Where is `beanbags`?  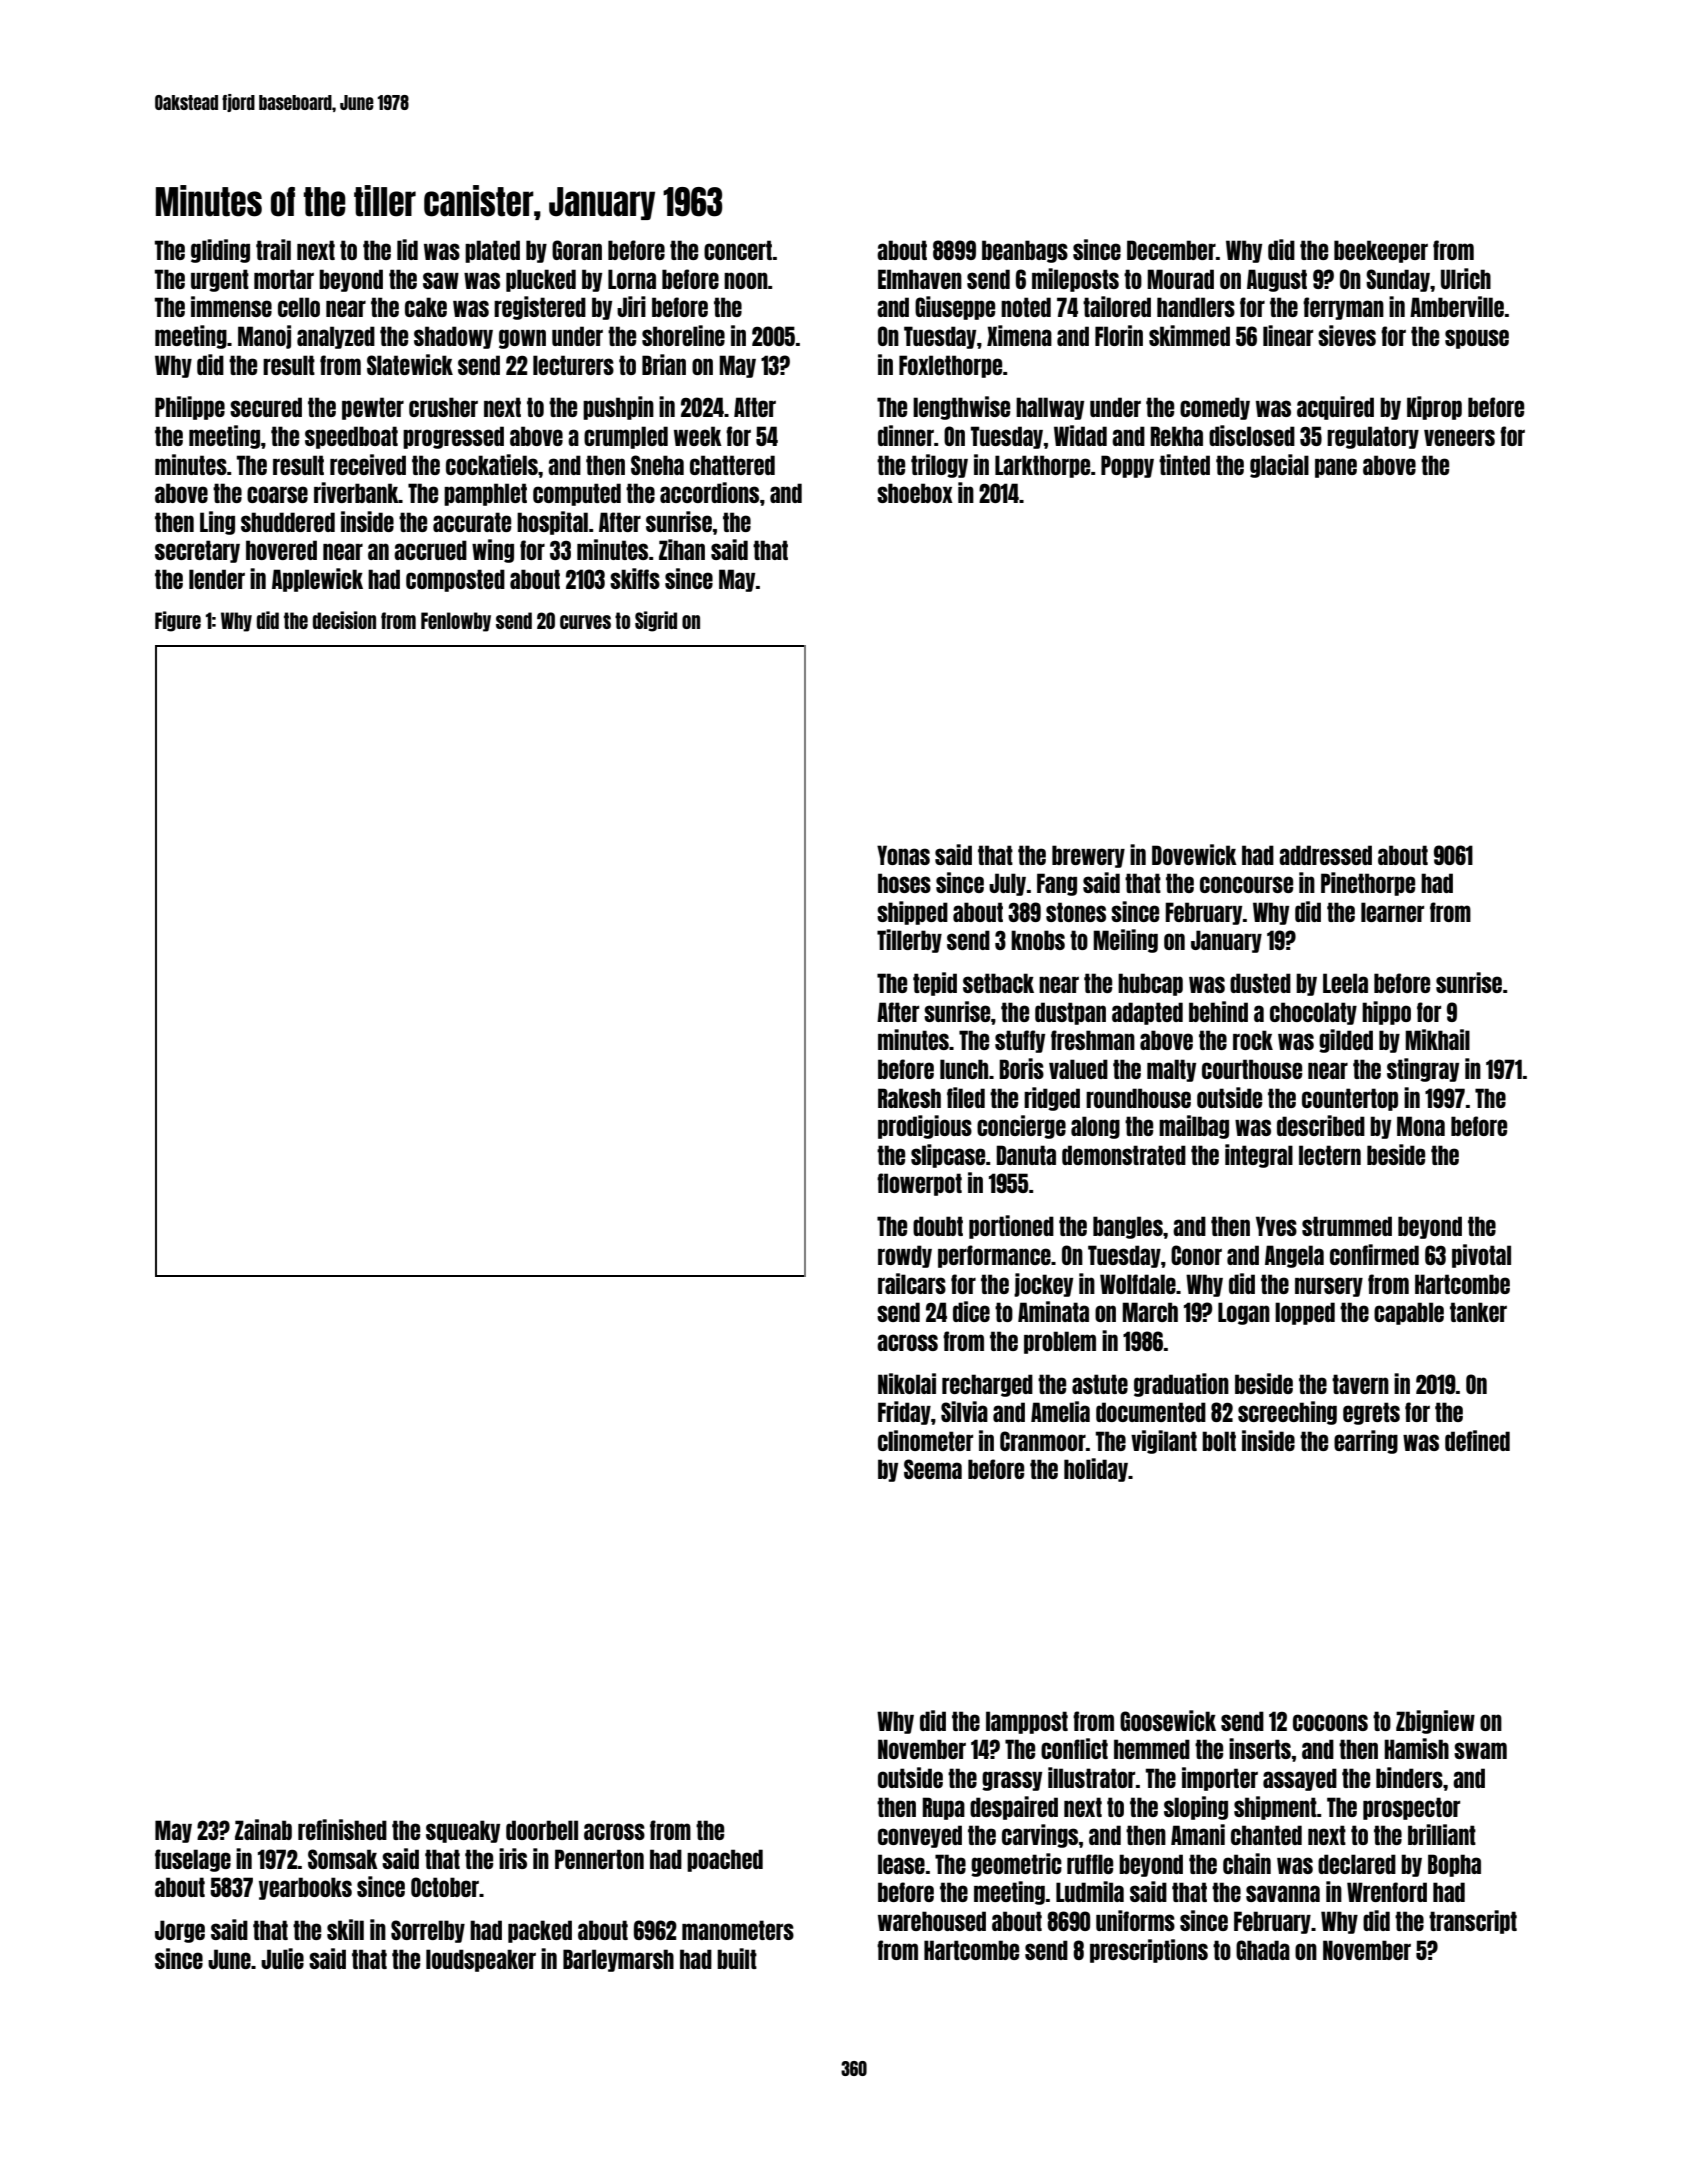
beanbags is located at coordinates (1025, 251).
